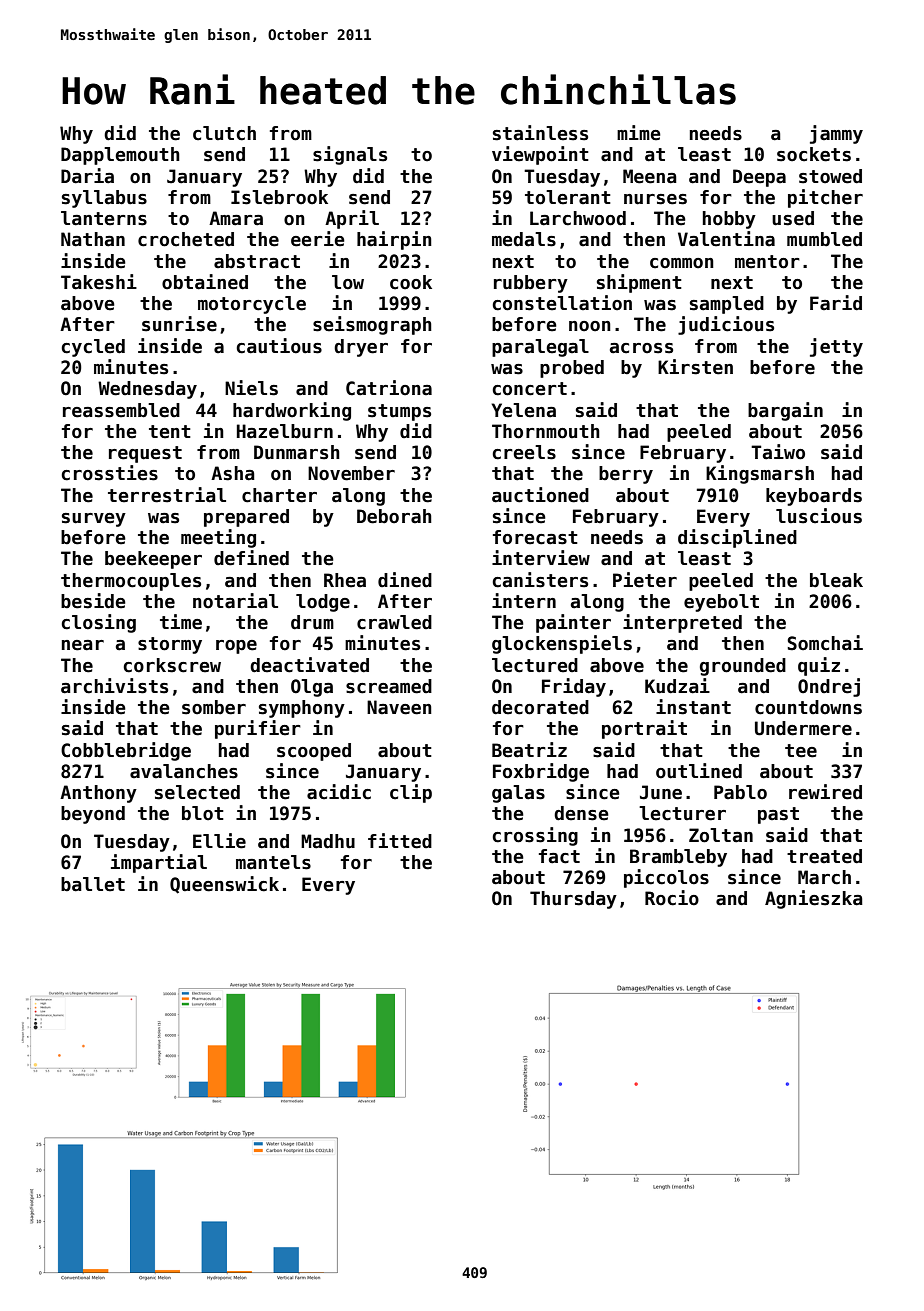 This page has height=1311, width=924. What do you see at coordinates (836, 134) in the page?
I see `jammy` at bounding box center [836, 134].
